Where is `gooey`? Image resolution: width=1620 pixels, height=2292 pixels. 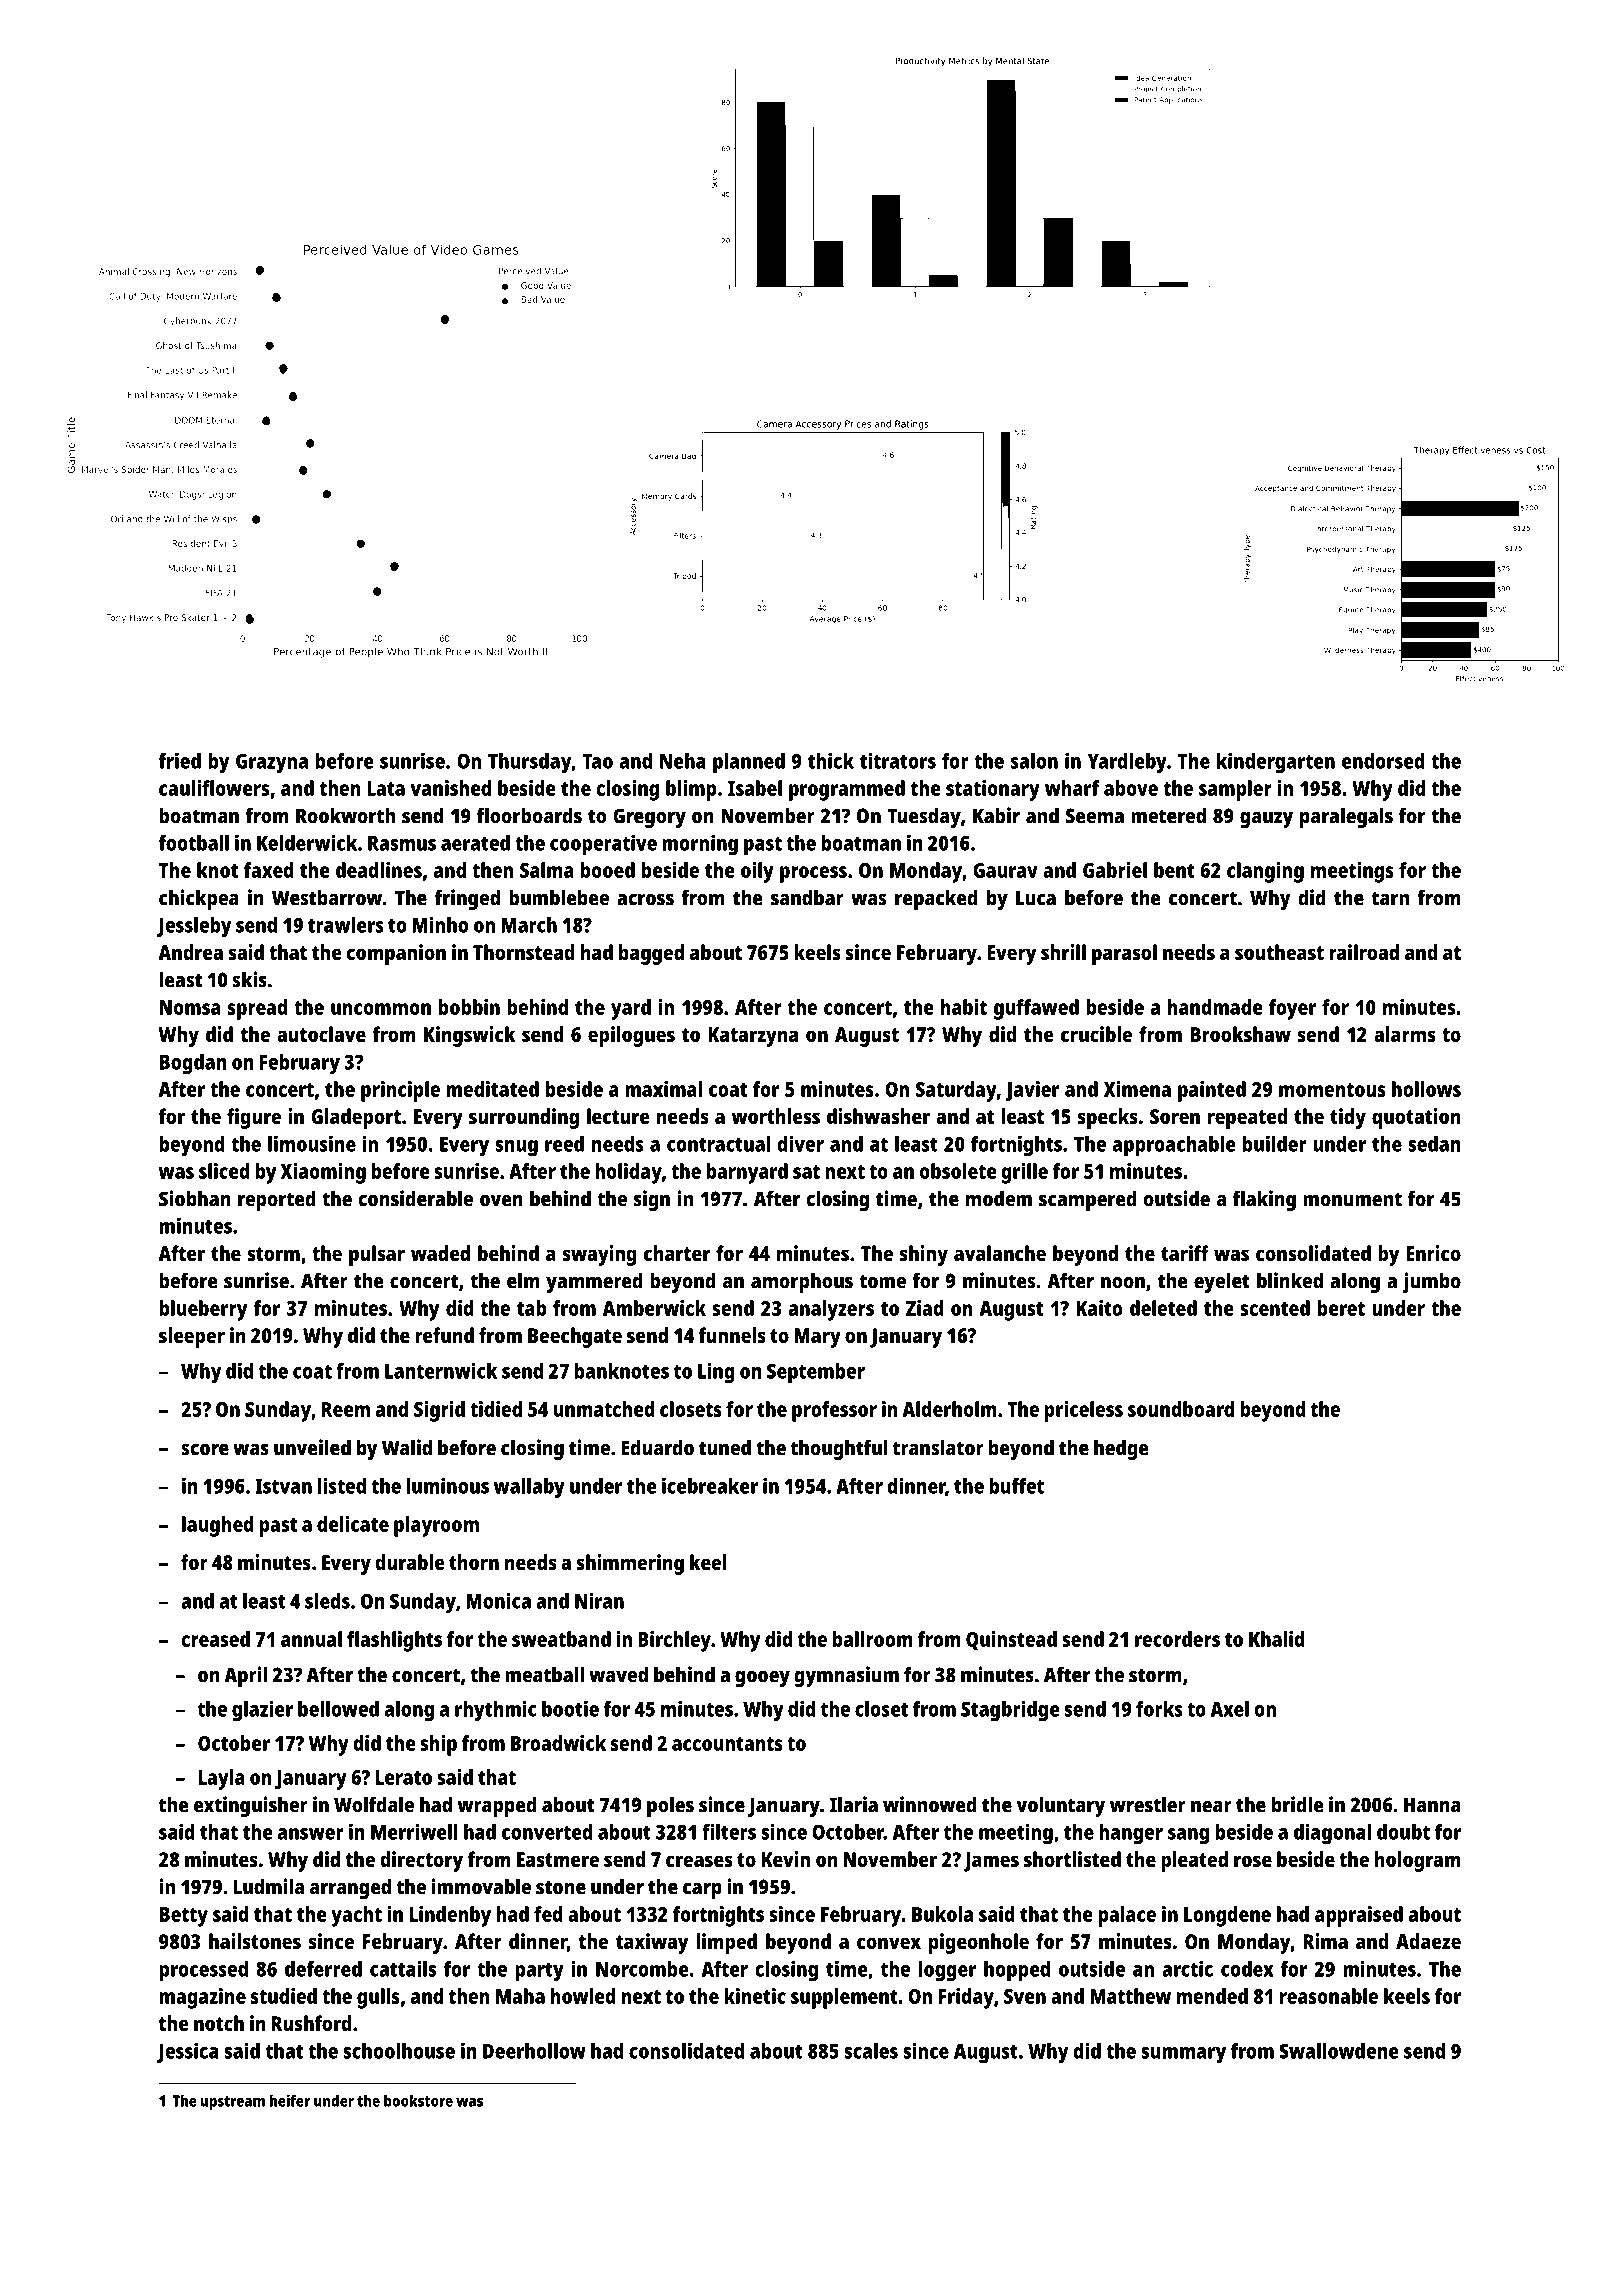 gooey is located at coordinates (762, 1679).
